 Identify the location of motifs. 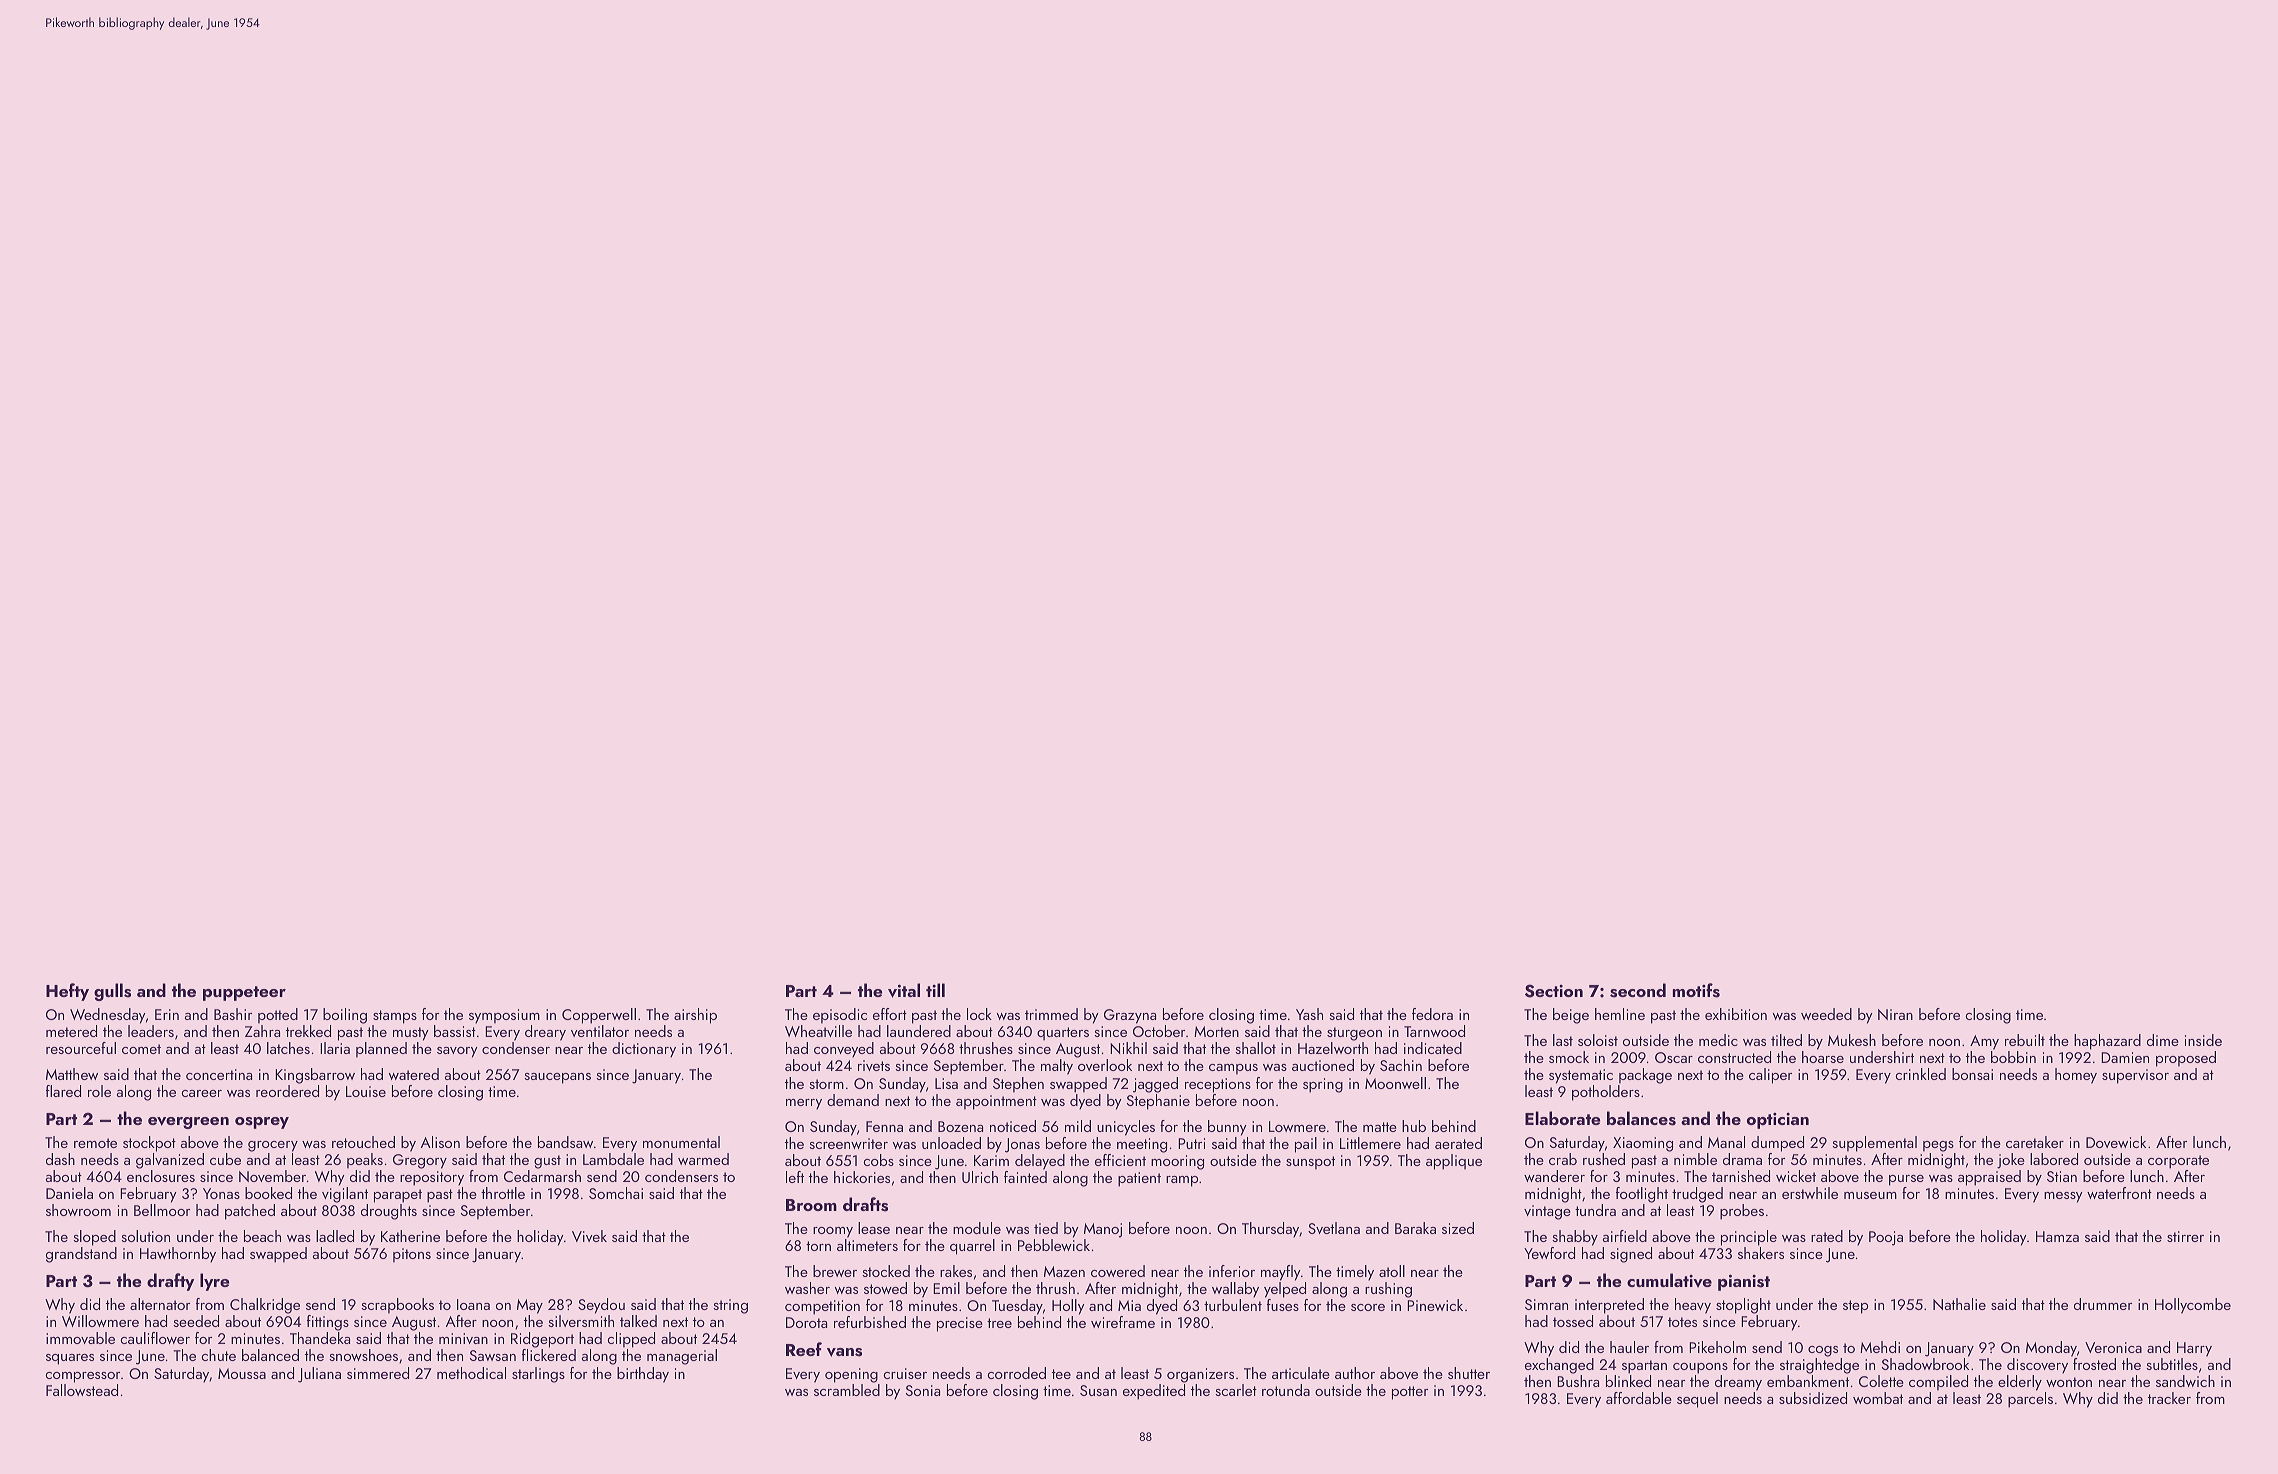
(1696, 990).
